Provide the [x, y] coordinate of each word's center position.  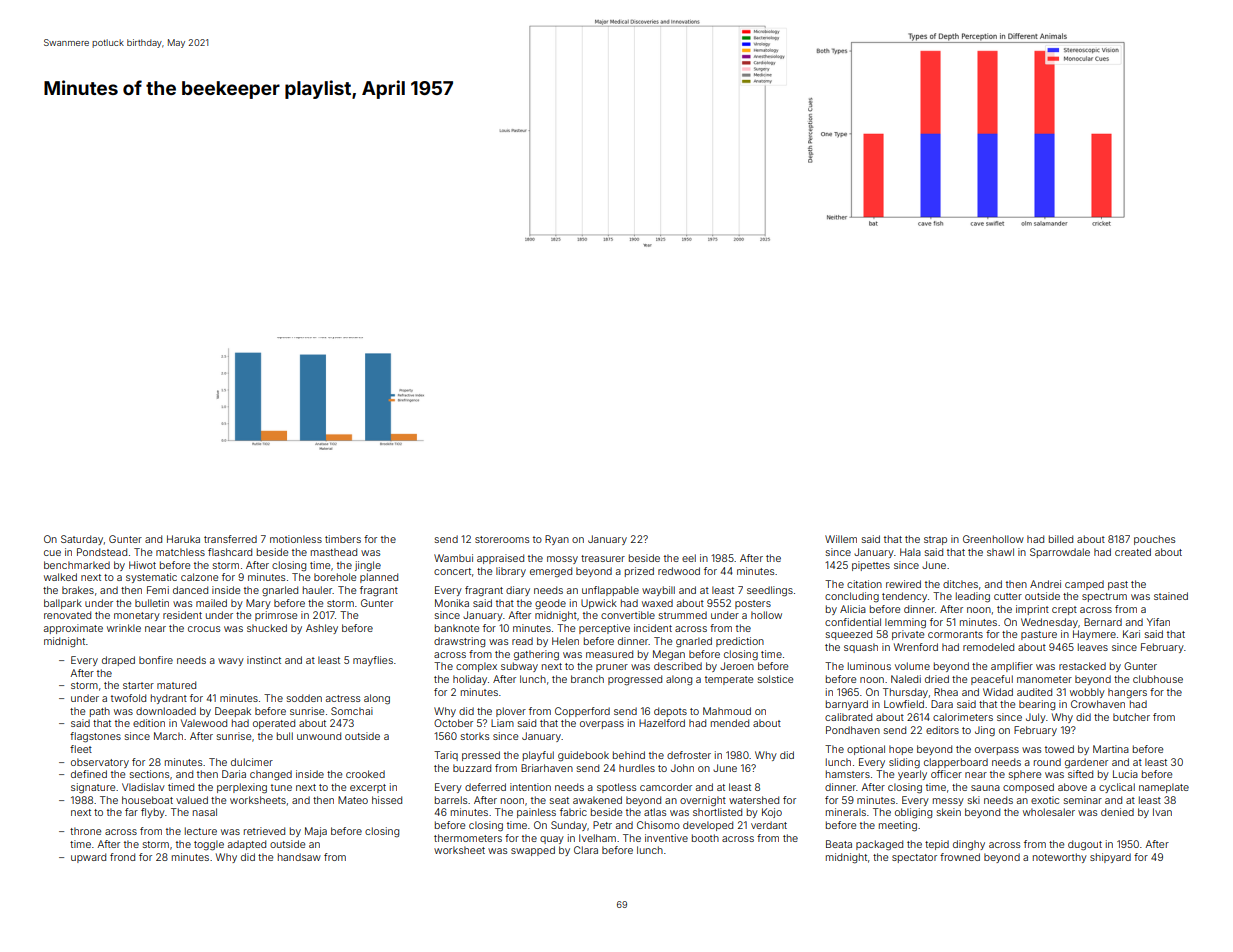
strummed [683, 615]
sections [149, 774]
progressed [635, 680]
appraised [500, 559]
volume [912, 666]
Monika [452, 603]
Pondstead [102, 552]
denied [1117, 812]
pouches [1154, 540]
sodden [304, 698]
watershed [754, 800]
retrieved [264, 831]
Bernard [1103, 622]
